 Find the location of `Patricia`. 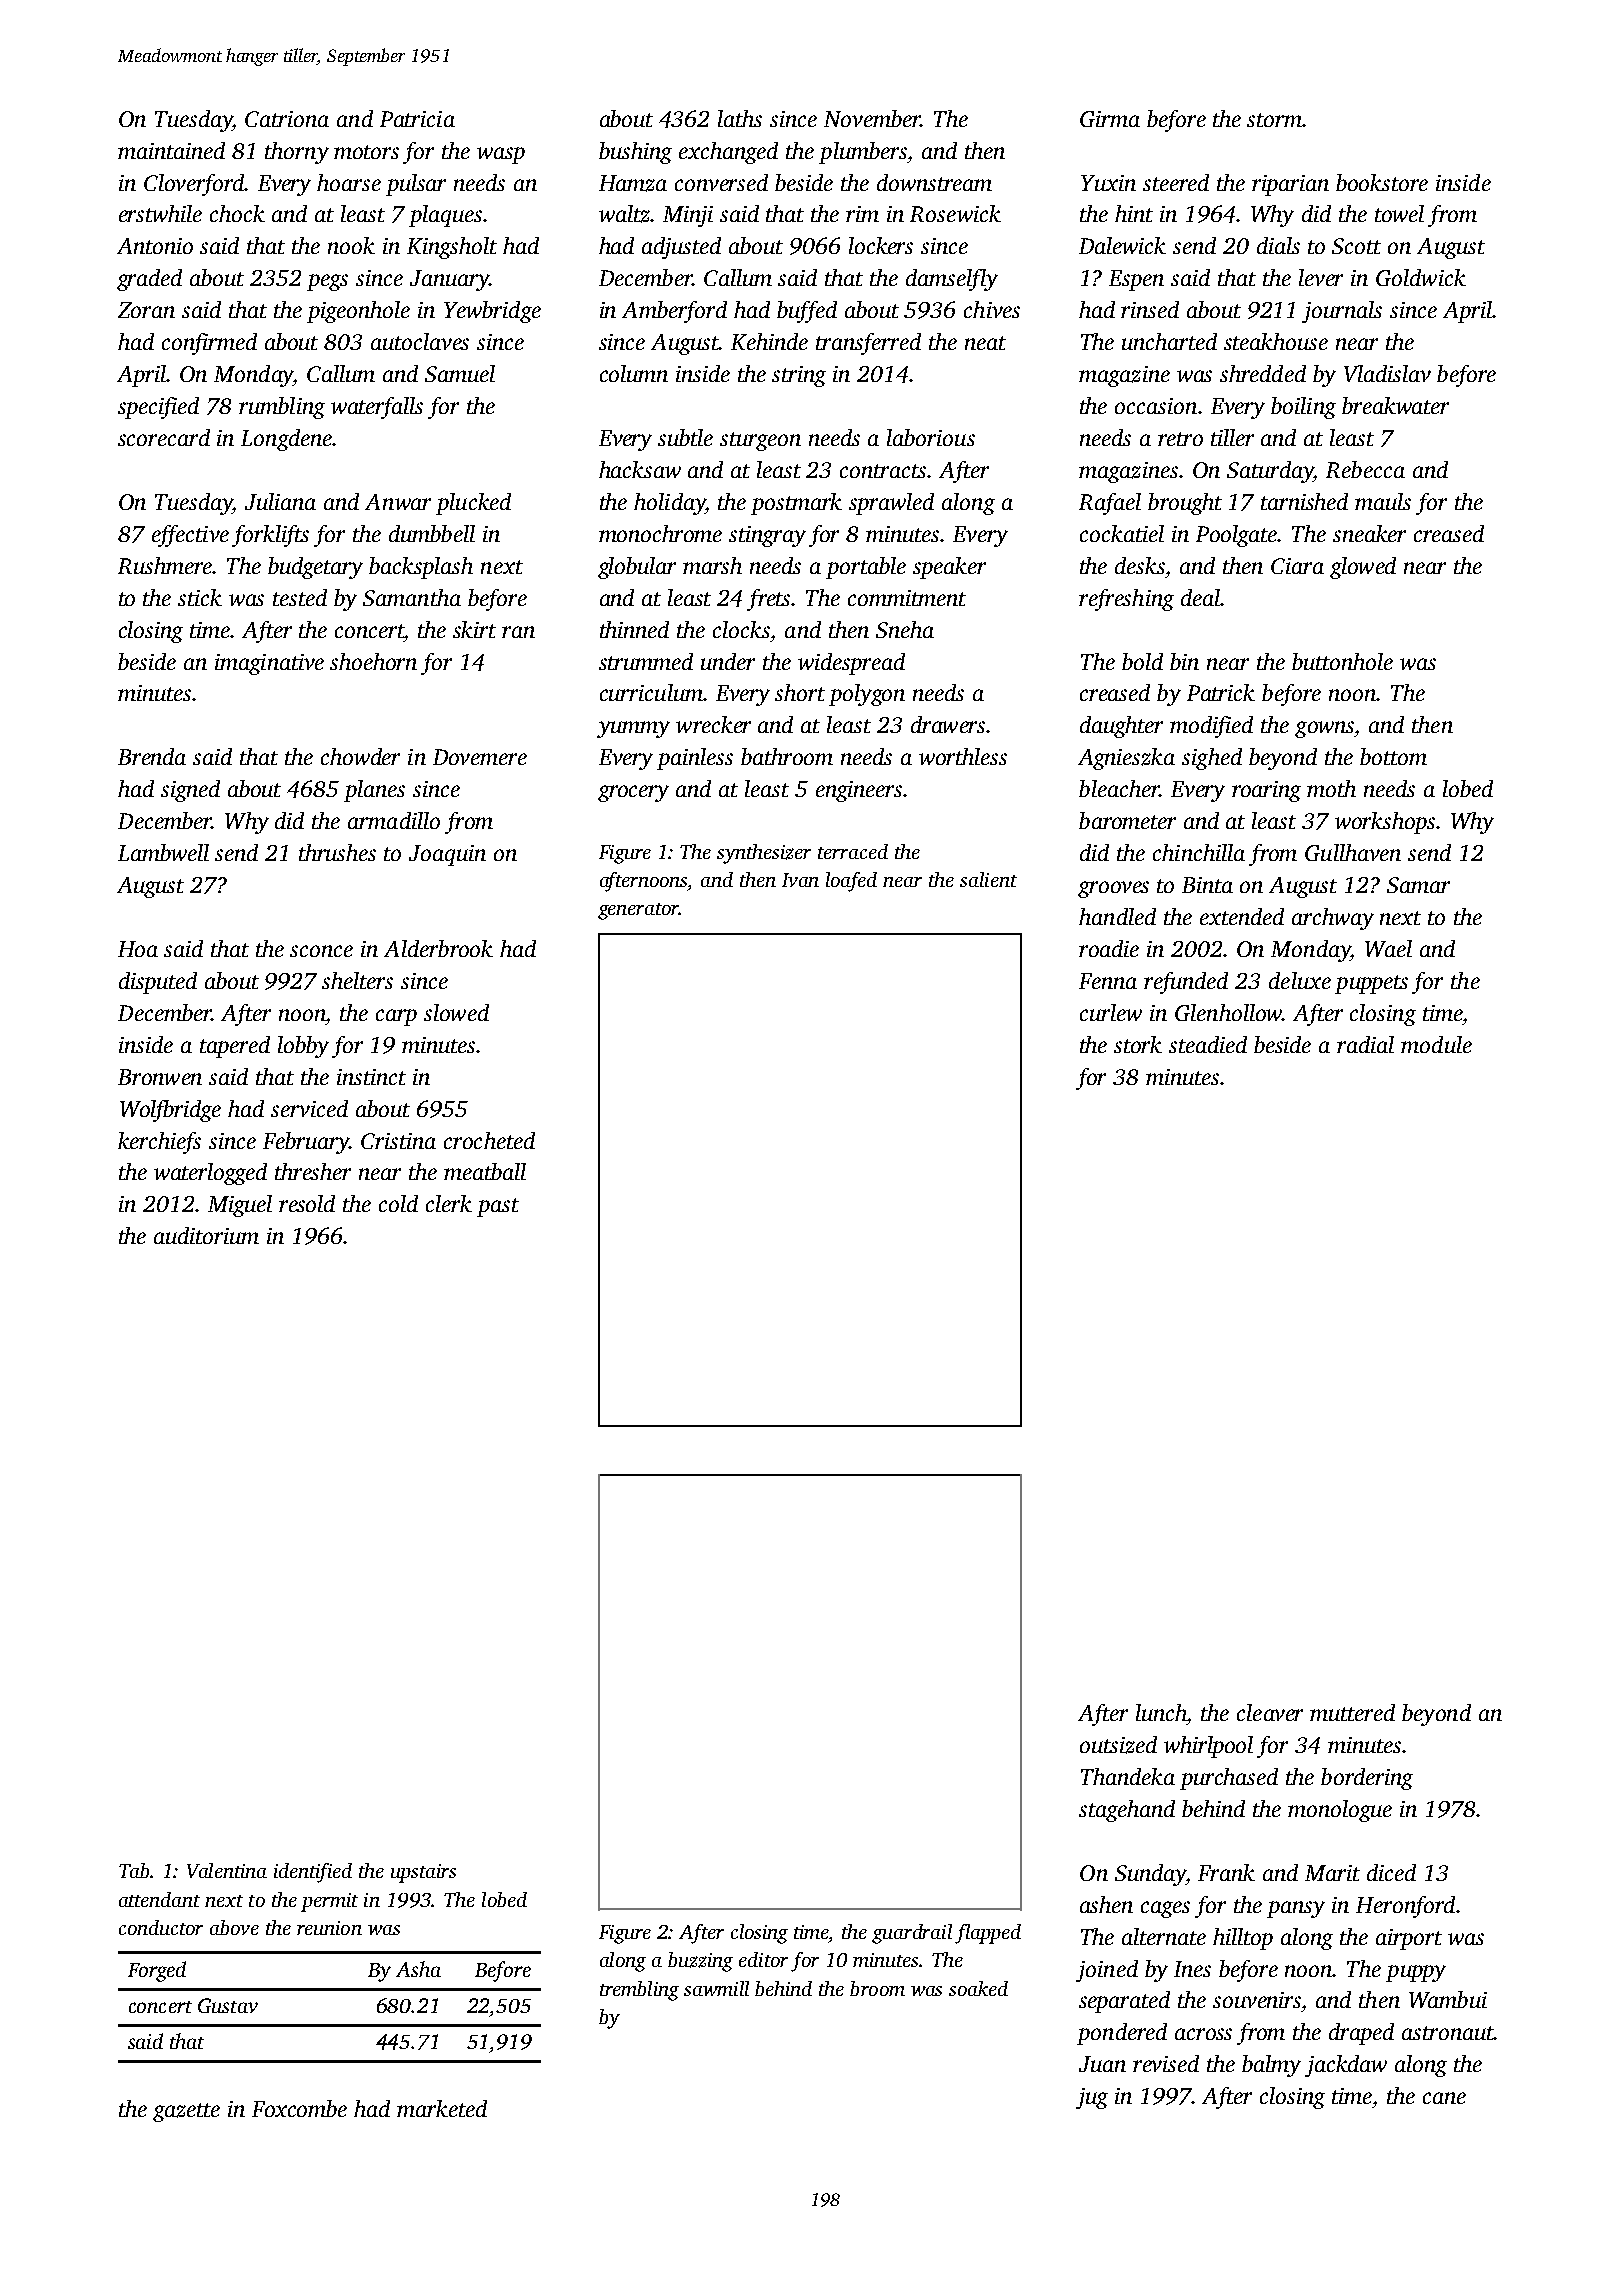

Patricia is located at coordinates (417, 119).
